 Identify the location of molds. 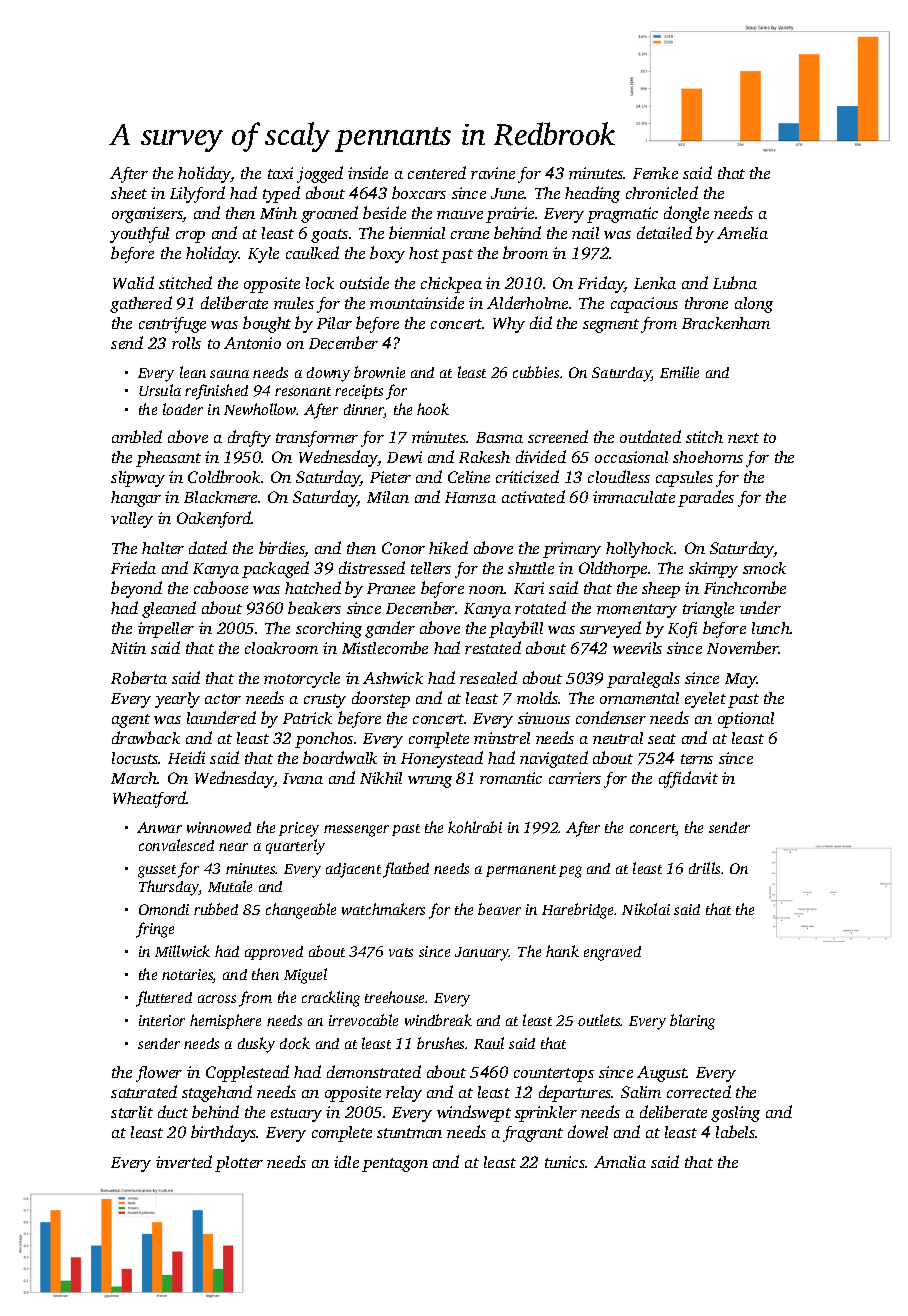
(538, 697).
